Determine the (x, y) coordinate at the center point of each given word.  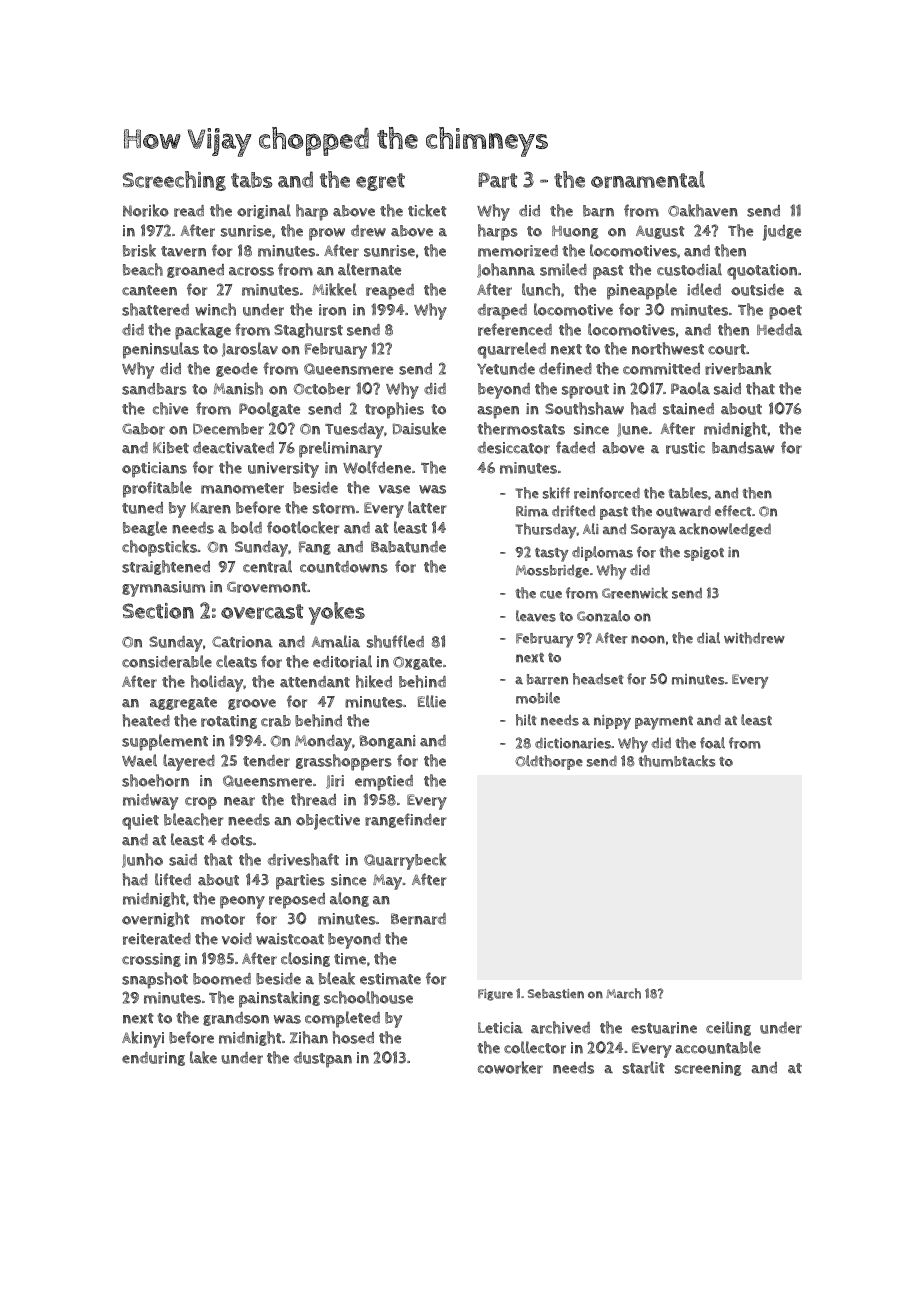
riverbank (738, 368)
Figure (495, 995)
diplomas (602, 553)
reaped (390, 292)
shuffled (395, 641)
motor (223, 919)
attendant (315, 682)
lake (203, 1057)
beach (143, 269)
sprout (585, 391)
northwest (668, 348)
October (321, 389)
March (623, 993)
